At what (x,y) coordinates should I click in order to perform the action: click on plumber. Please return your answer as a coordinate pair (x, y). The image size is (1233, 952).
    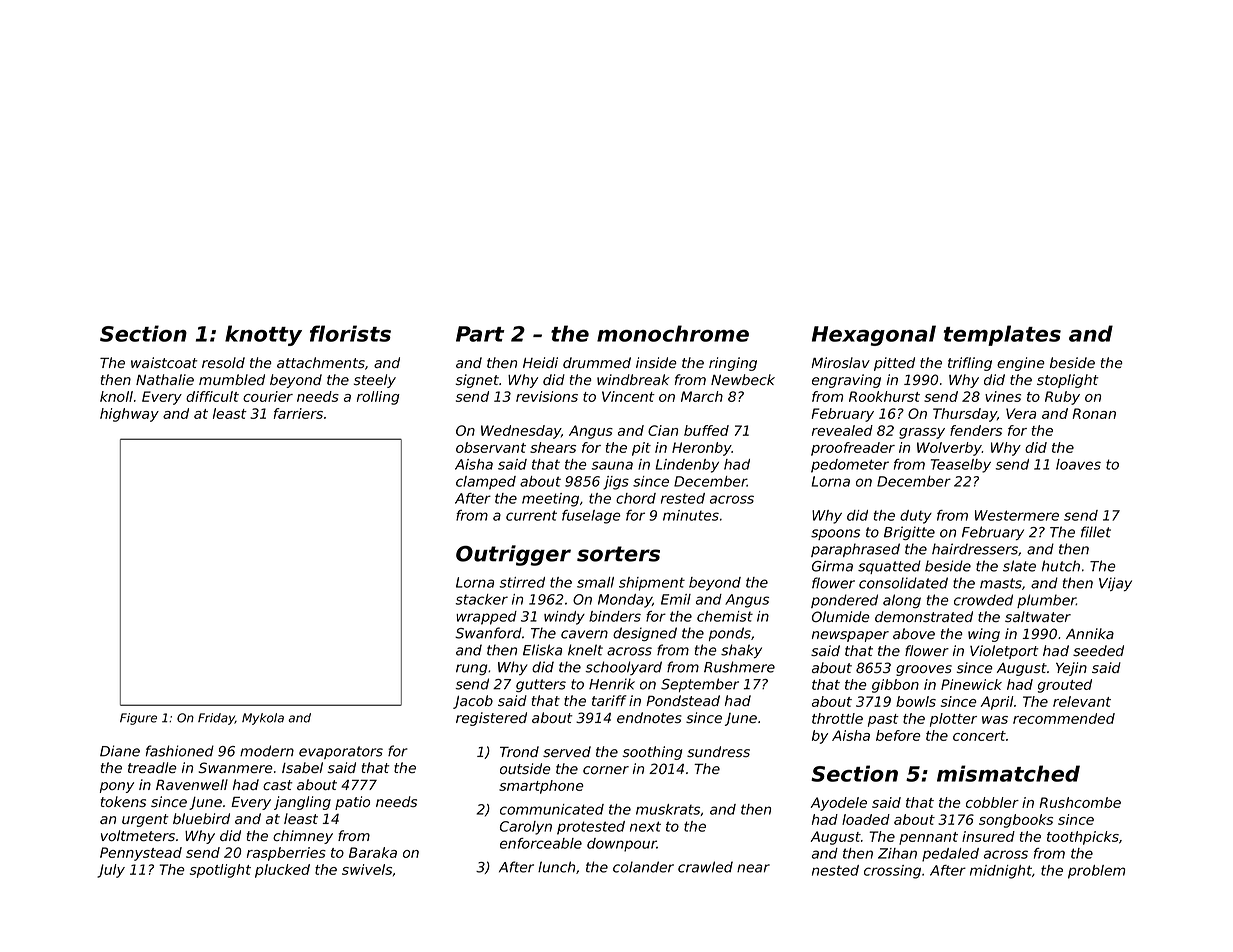
    Looking at the image, I should click on (1046, 601).
